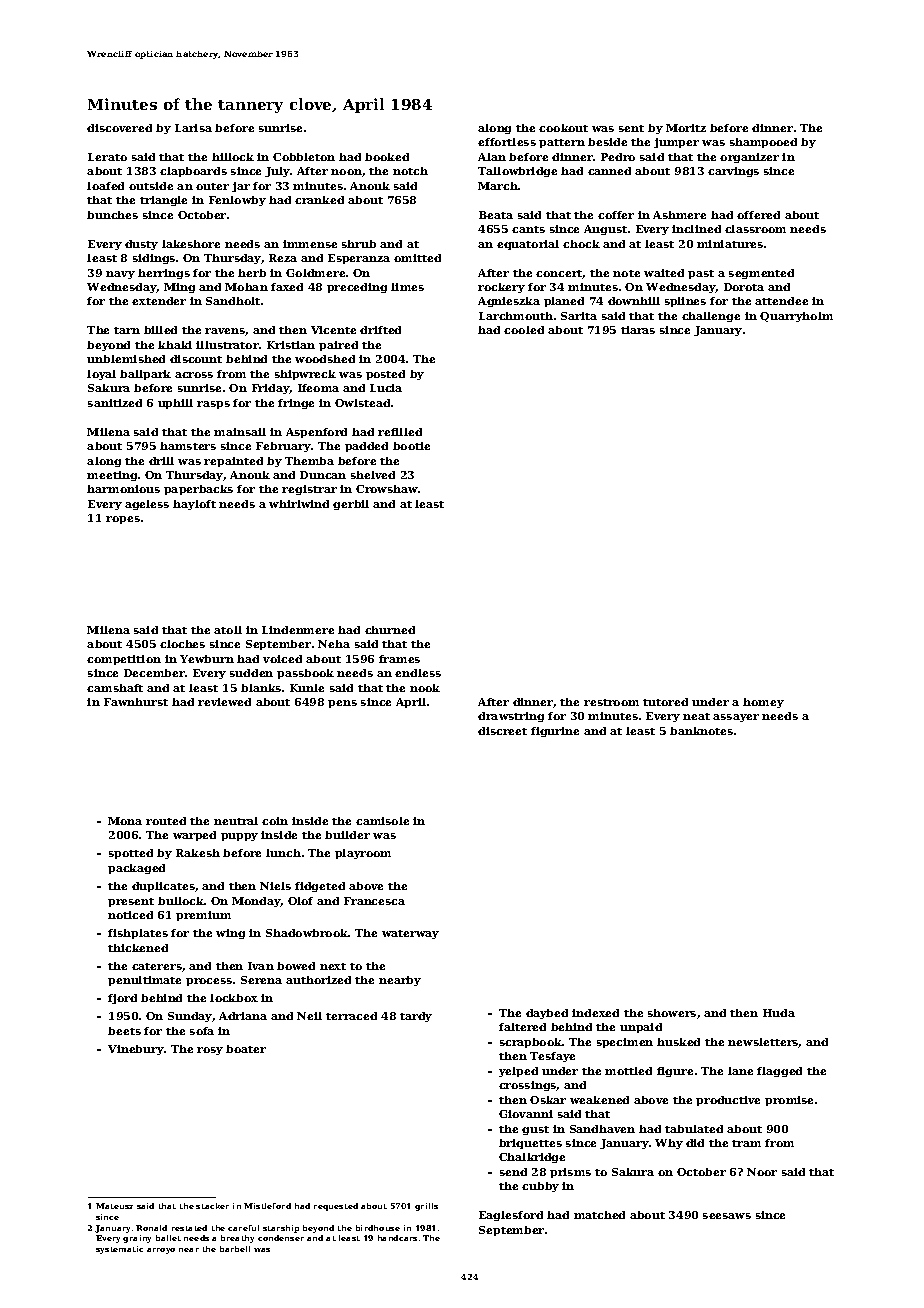  What do you see at coordinates (555, 732) in the document?
I see `figurine` at bounding box center [555, 732].
